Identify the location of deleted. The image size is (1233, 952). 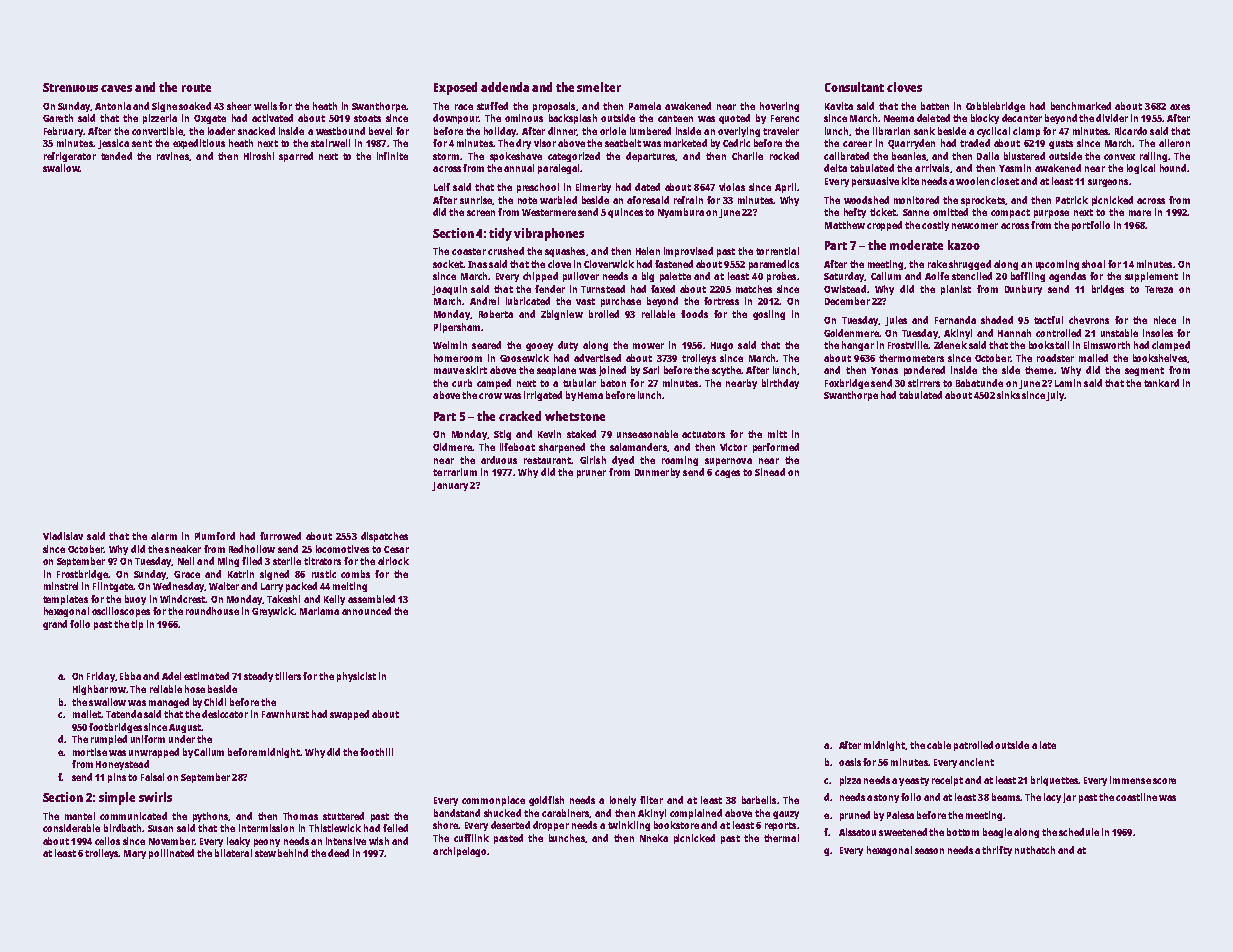
(933, 118).
